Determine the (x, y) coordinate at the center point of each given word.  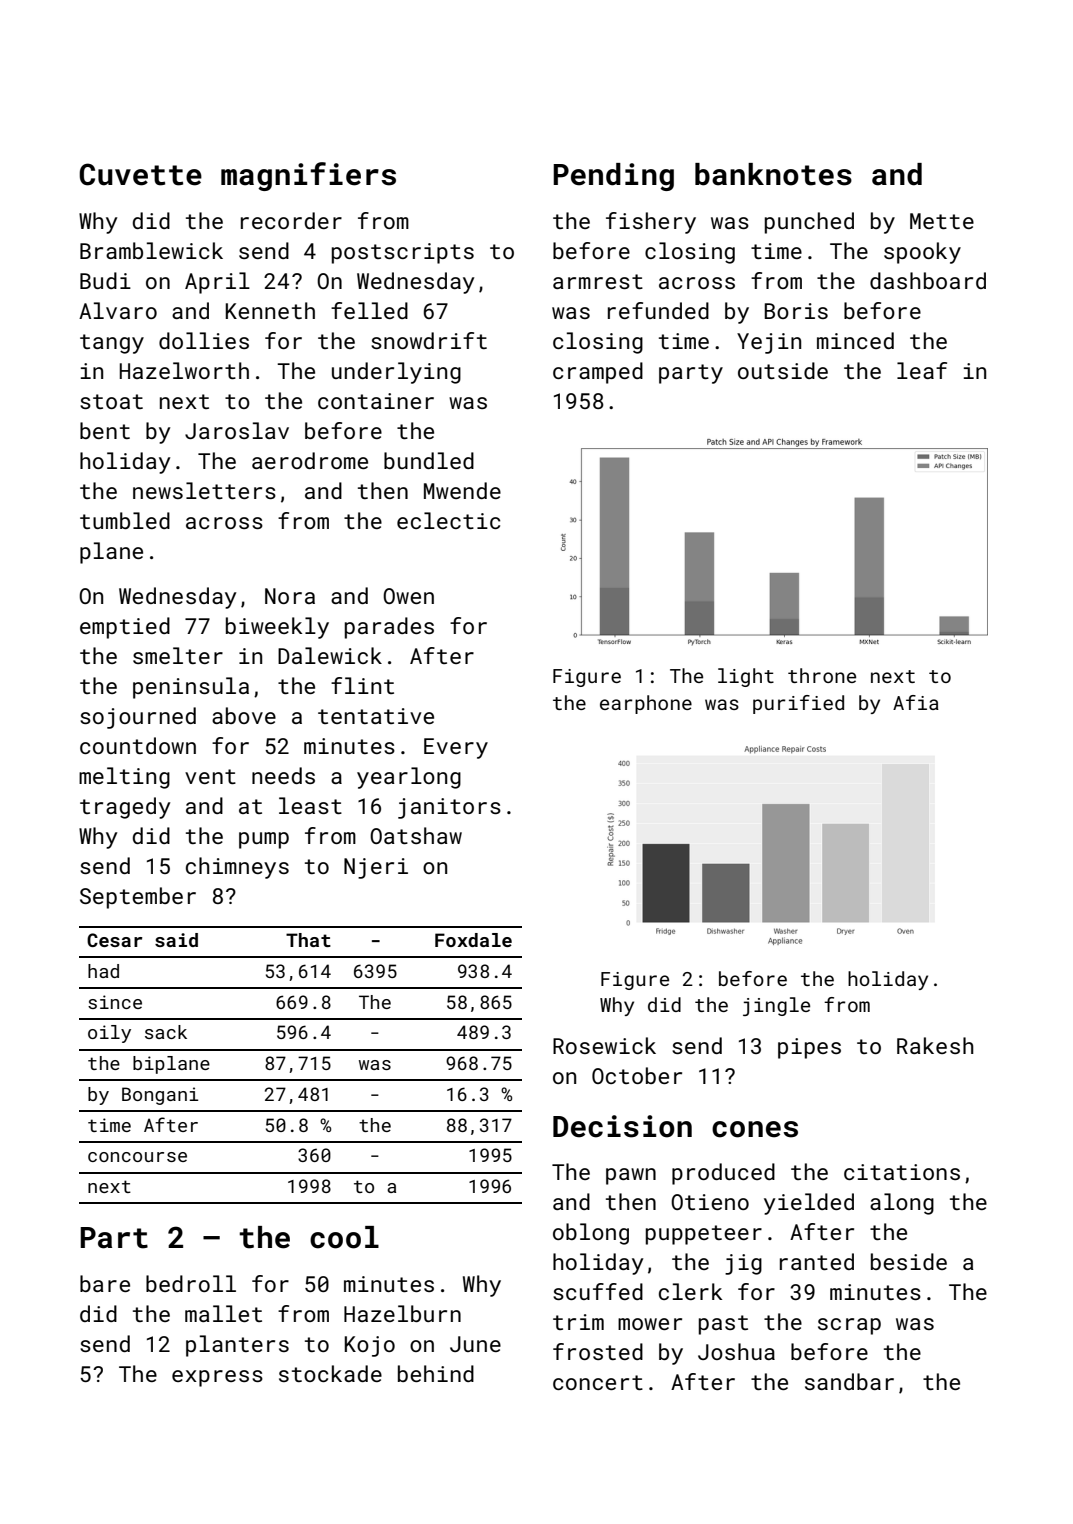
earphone (646, 704)
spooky (922, 253)
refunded (658, 310)
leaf (922, 370)
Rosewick (604, 1045)
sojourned (138, 718)
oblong (591, 1234)
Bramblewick (151, 250)
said (176, 940)
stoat (111, 401)
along (902, 1204)
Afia (916, 702)
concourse (137, 1157)
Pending (613, 177)
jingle (776, 1006)
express (217, 1378)
